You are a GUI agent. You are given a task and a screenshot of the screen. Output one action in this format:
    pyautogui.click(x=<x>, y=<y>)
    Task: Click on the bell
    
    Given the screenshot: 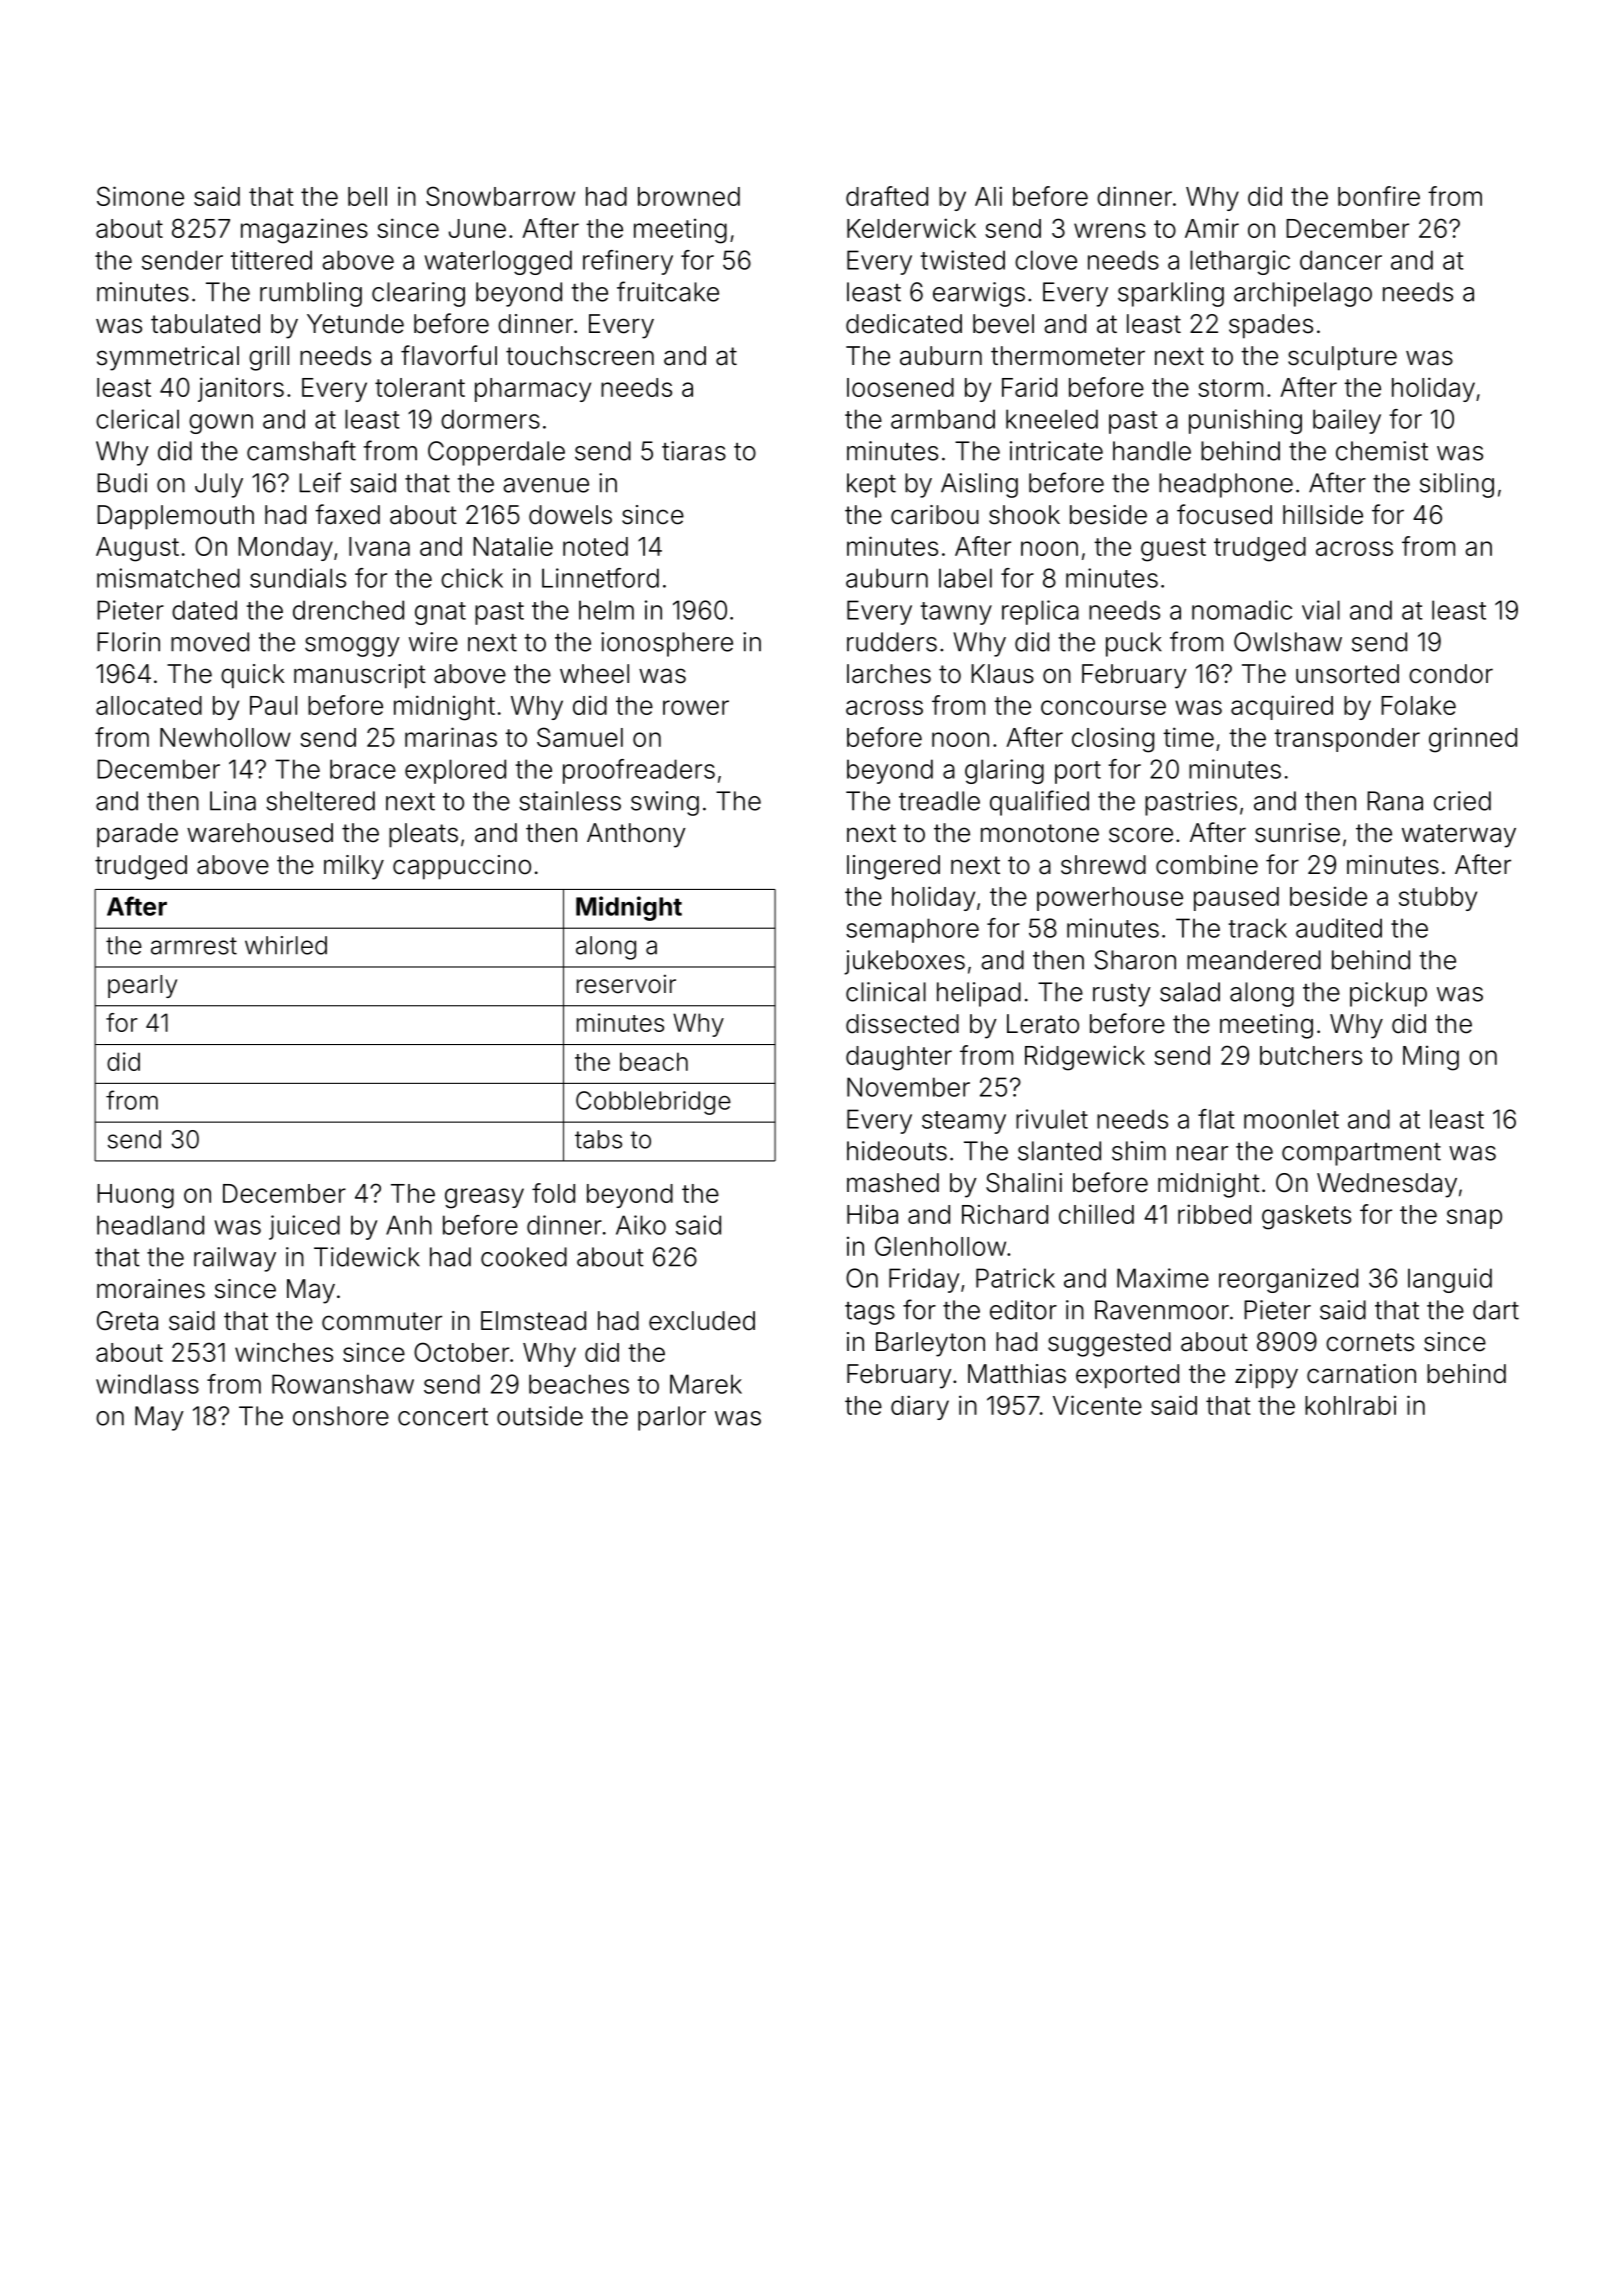 What is the action you would take?
    pyautogui.click(x=367, y=196)
